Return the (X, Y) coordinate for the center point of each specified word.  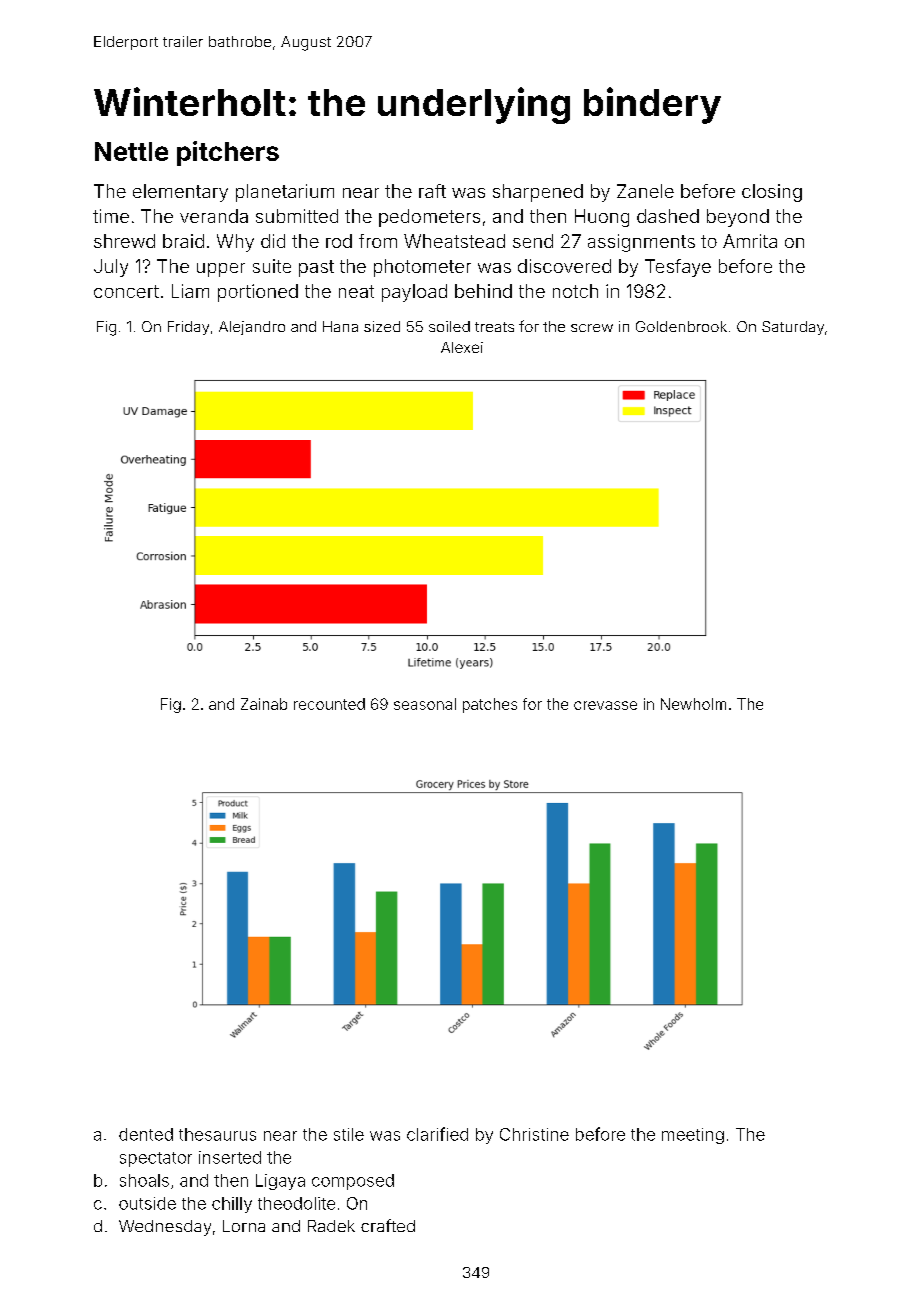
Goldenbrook (681, 326)
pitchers (228, 153)
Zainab (264, 704)
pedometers (429, 218)
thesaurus (217, 1134)
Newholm (693, 704)
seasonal (425, 704)
